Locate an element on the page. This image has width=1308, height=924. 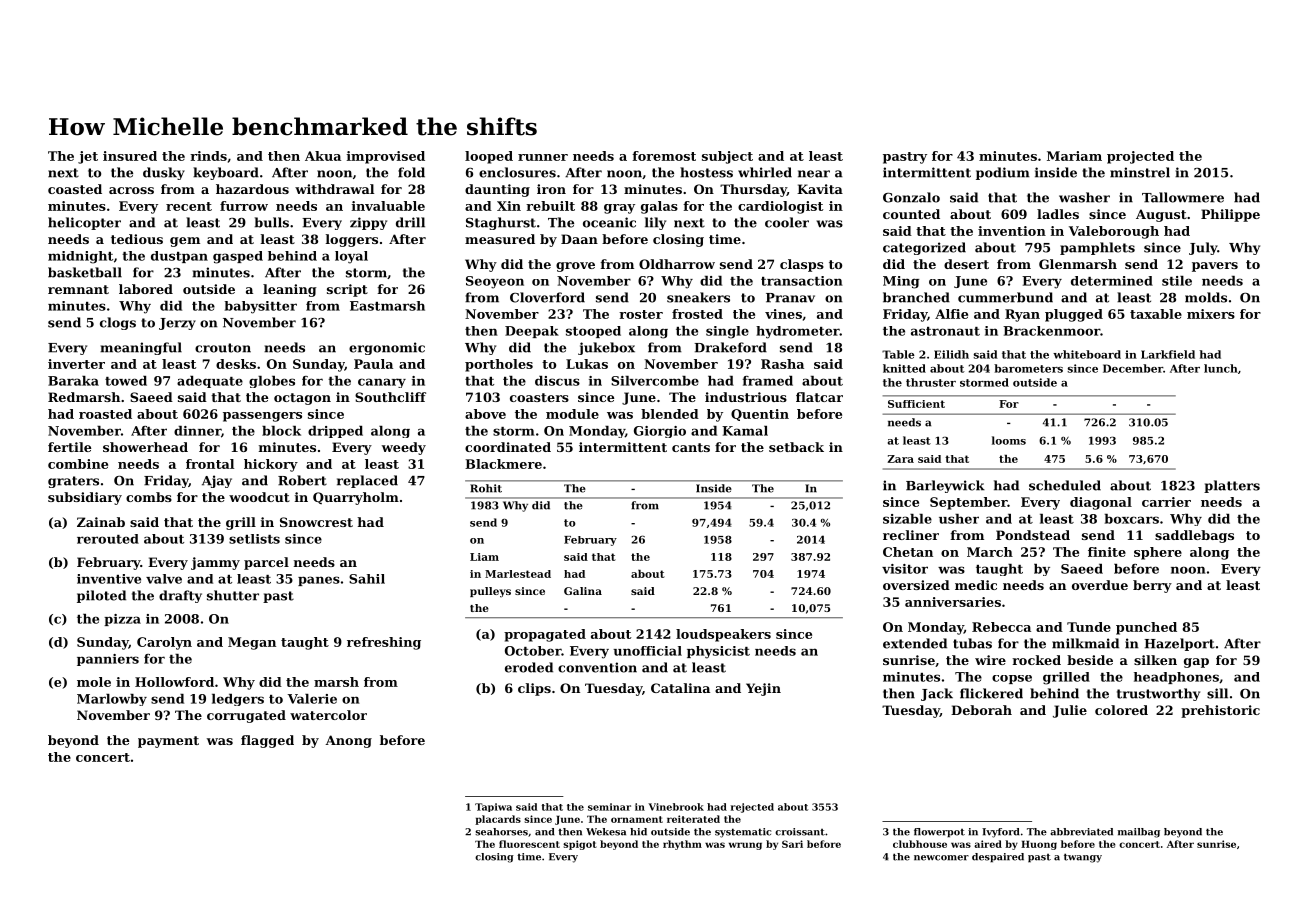
gem is located at coordinates (185, 242).
